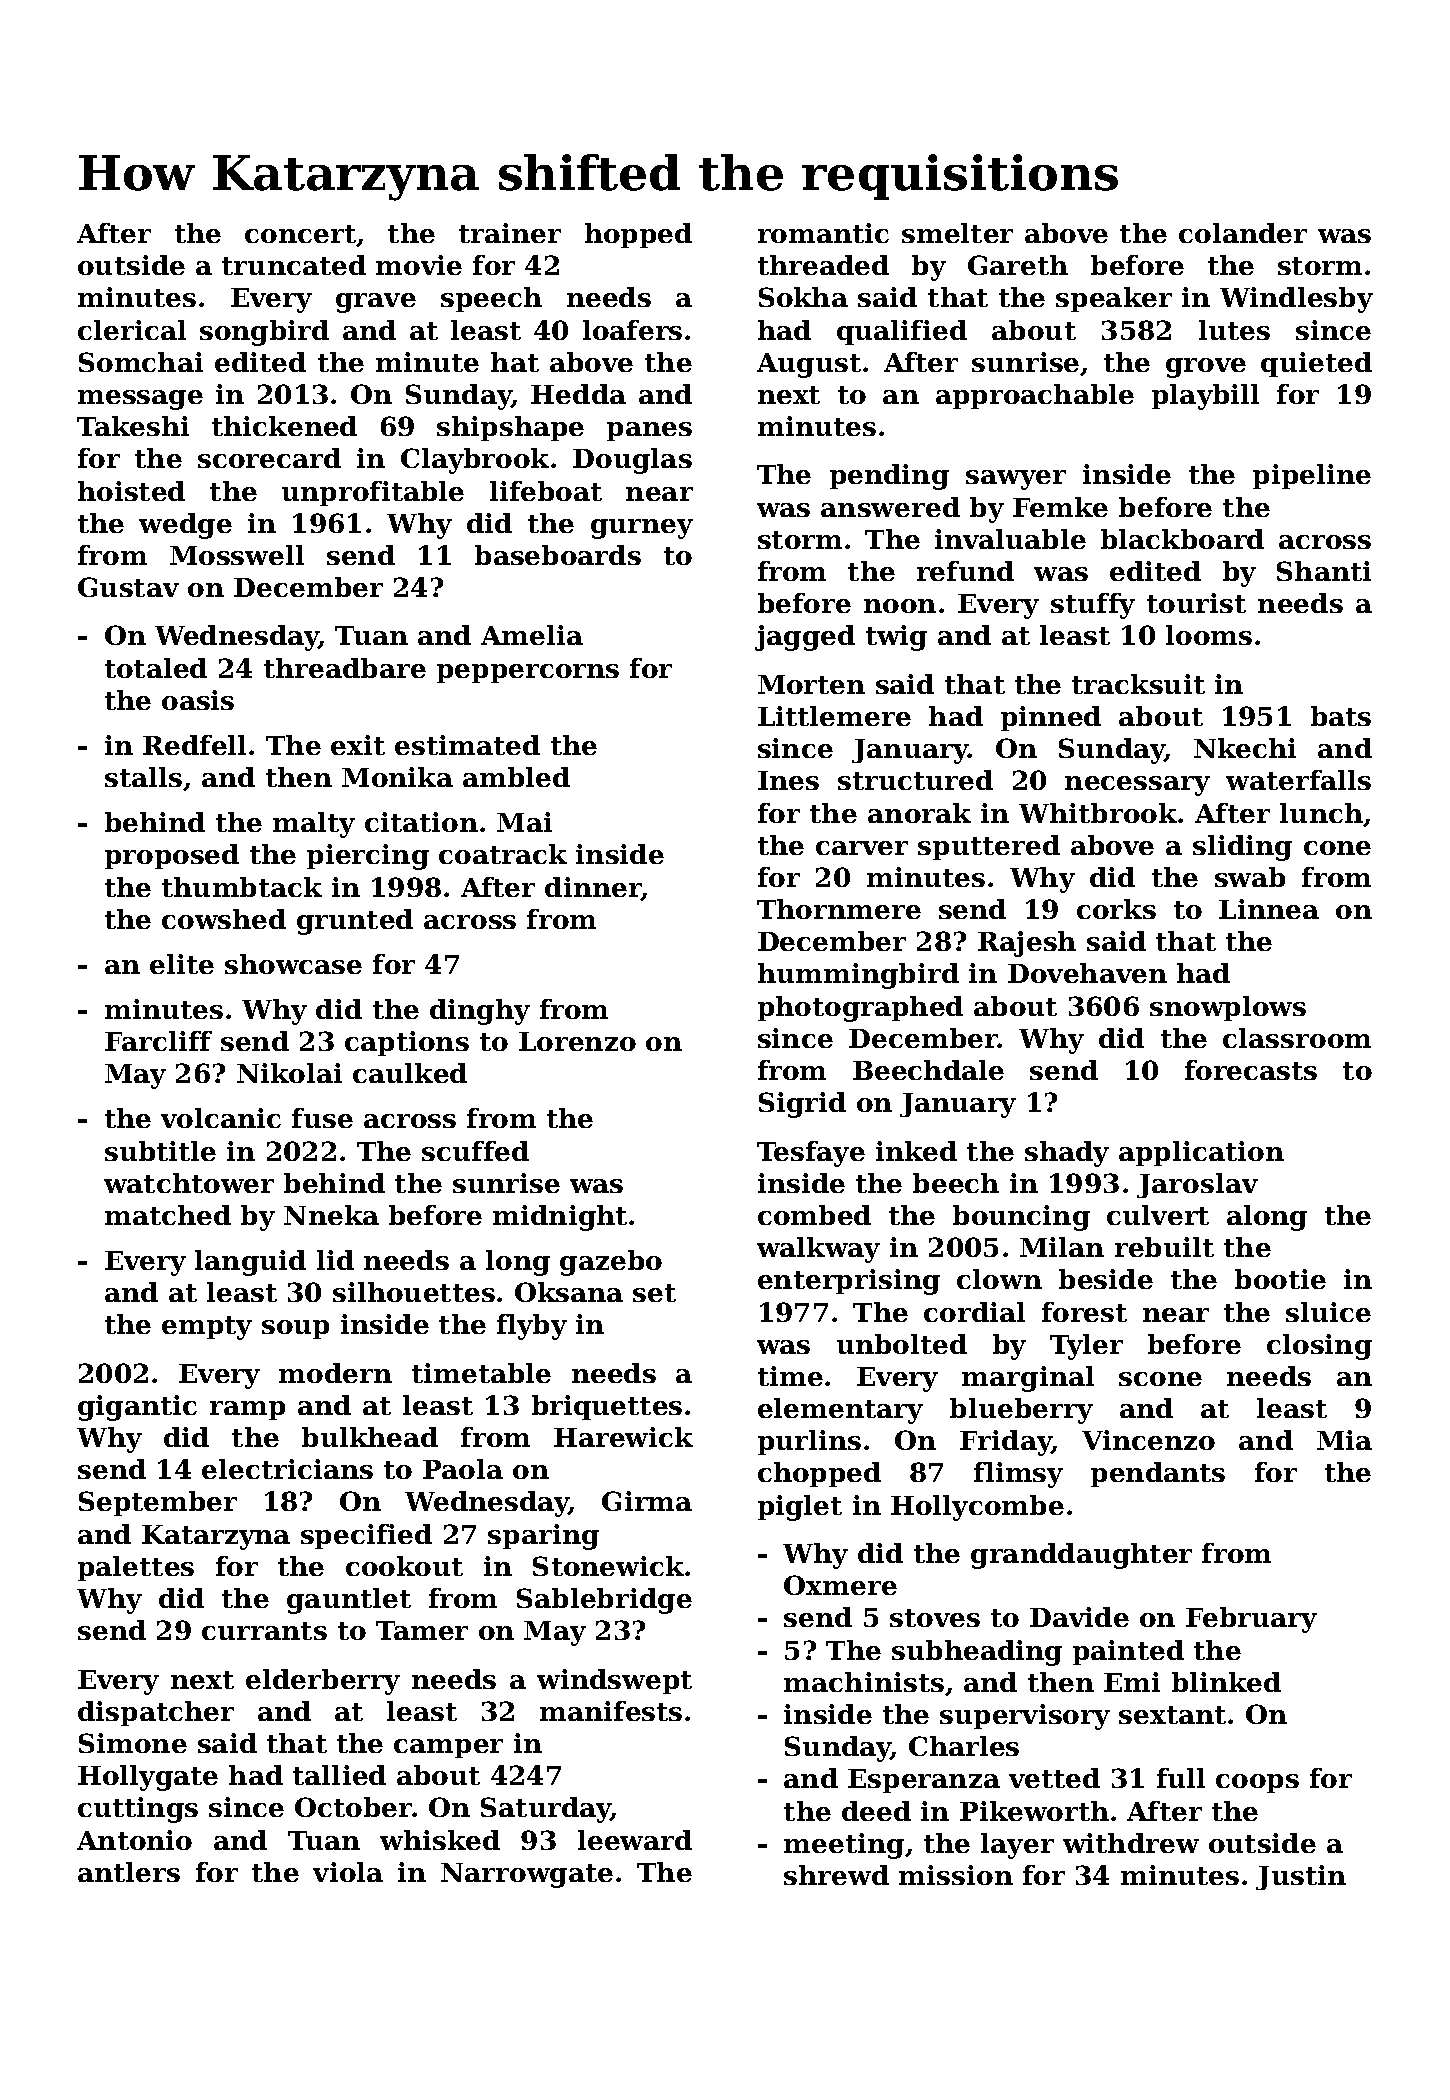  What do you see at coordinates (129, 1872) in the screenshot?
I see `antlers` at bounding box center [129, 1872].
